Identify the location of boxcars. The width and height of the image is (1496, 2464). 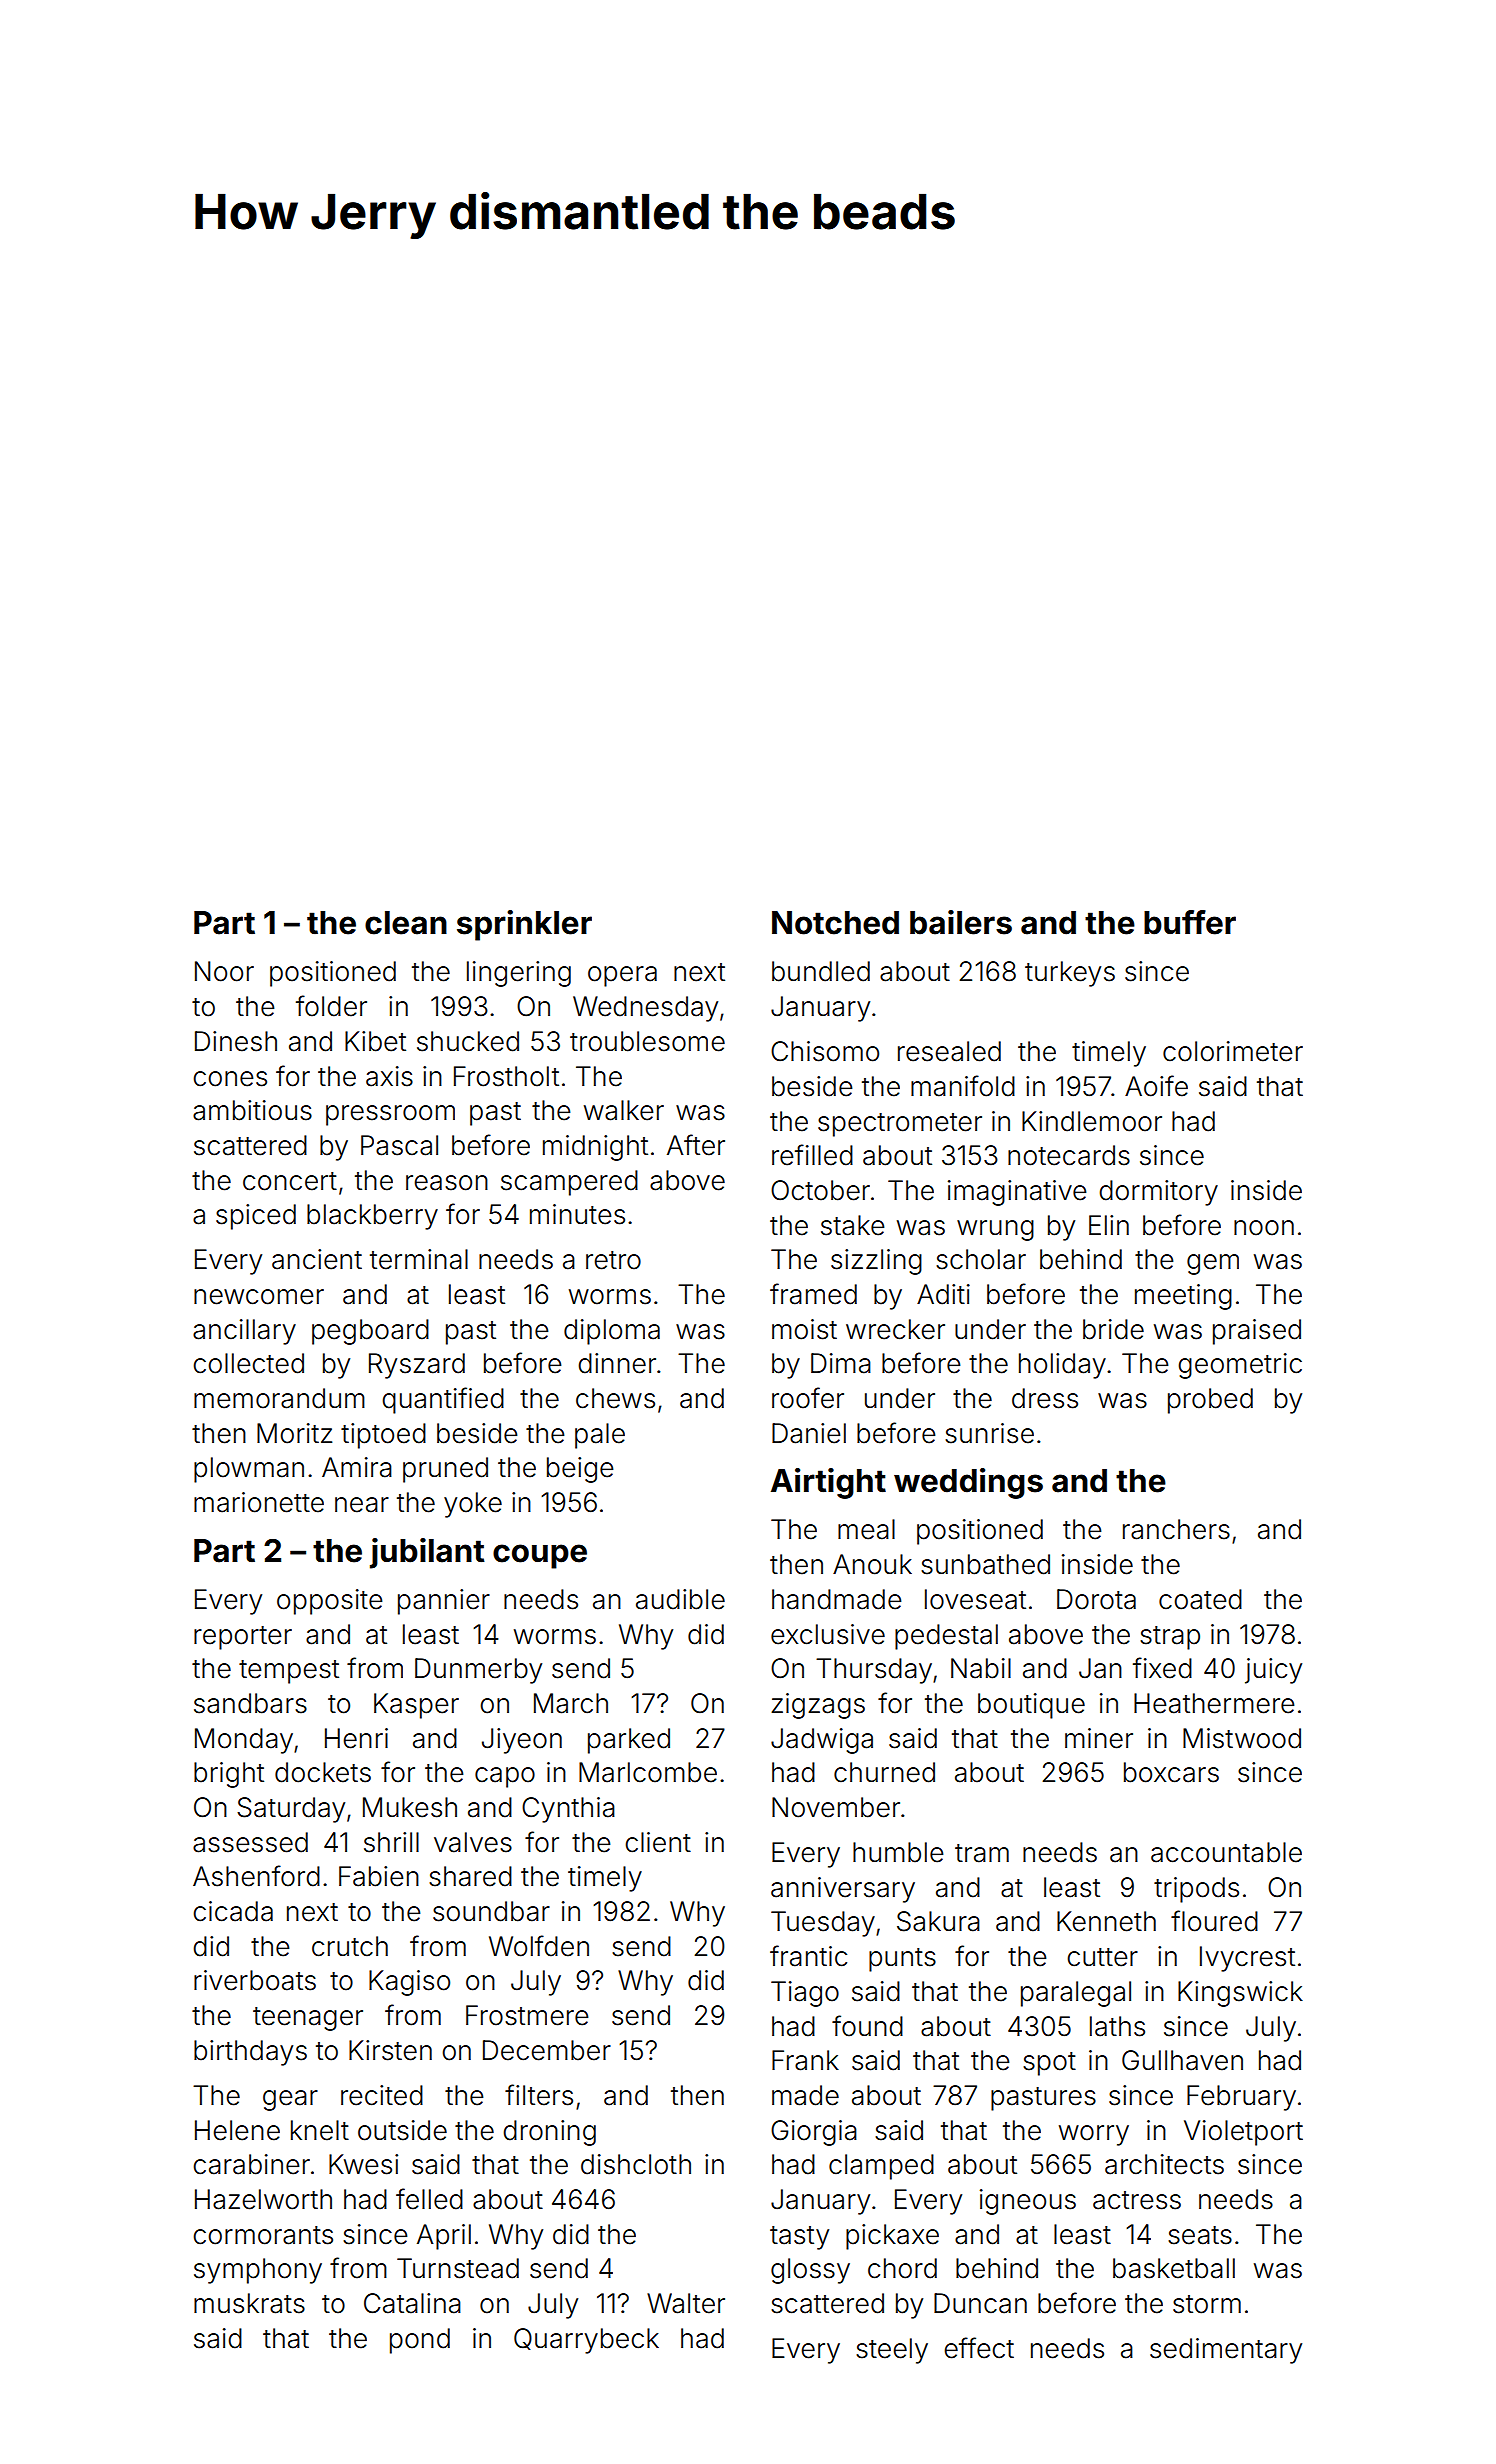
(1171, 1772).
